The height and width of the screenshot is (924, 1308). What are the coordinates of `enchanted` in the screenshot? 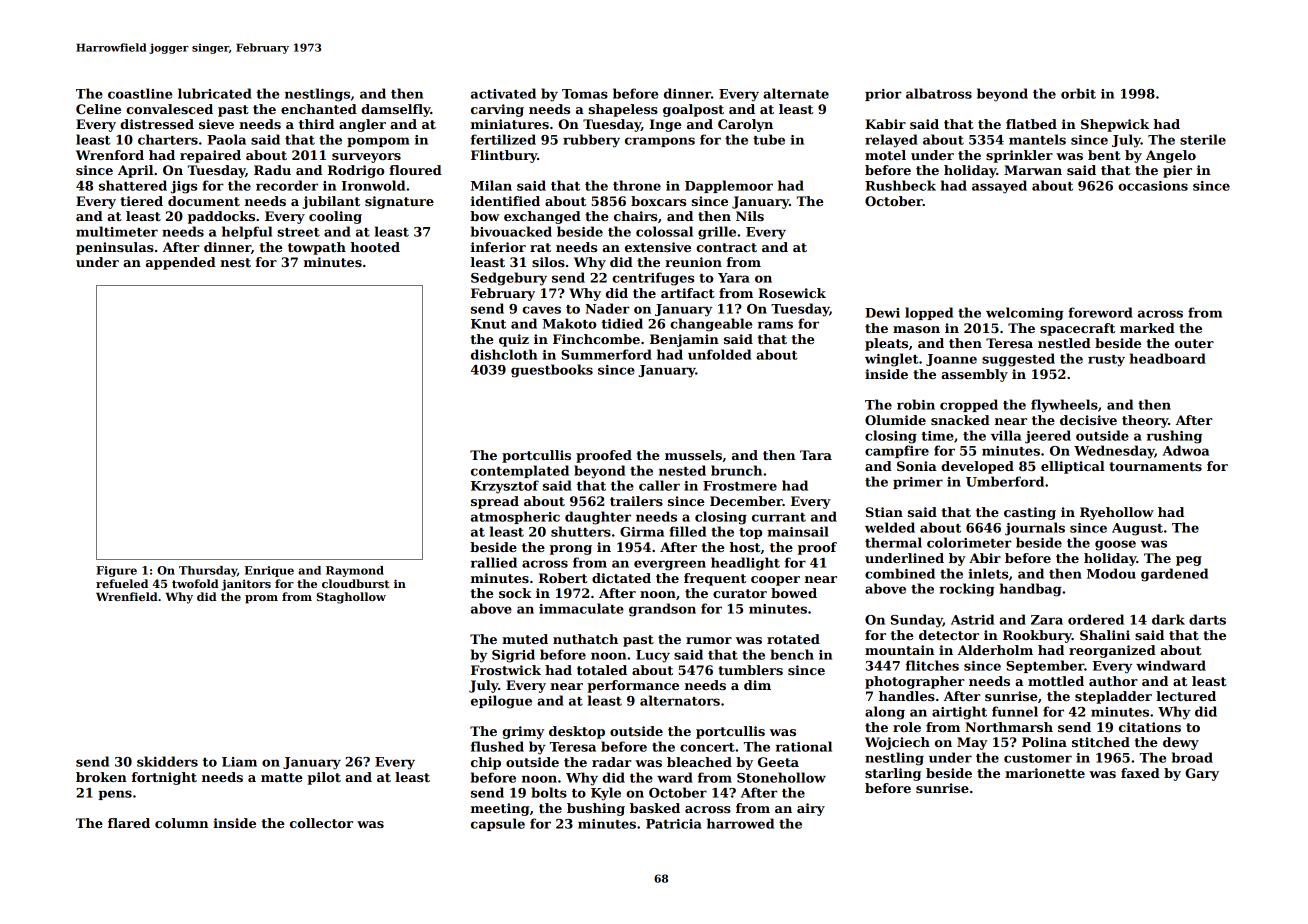 It's located at (319, 109).
